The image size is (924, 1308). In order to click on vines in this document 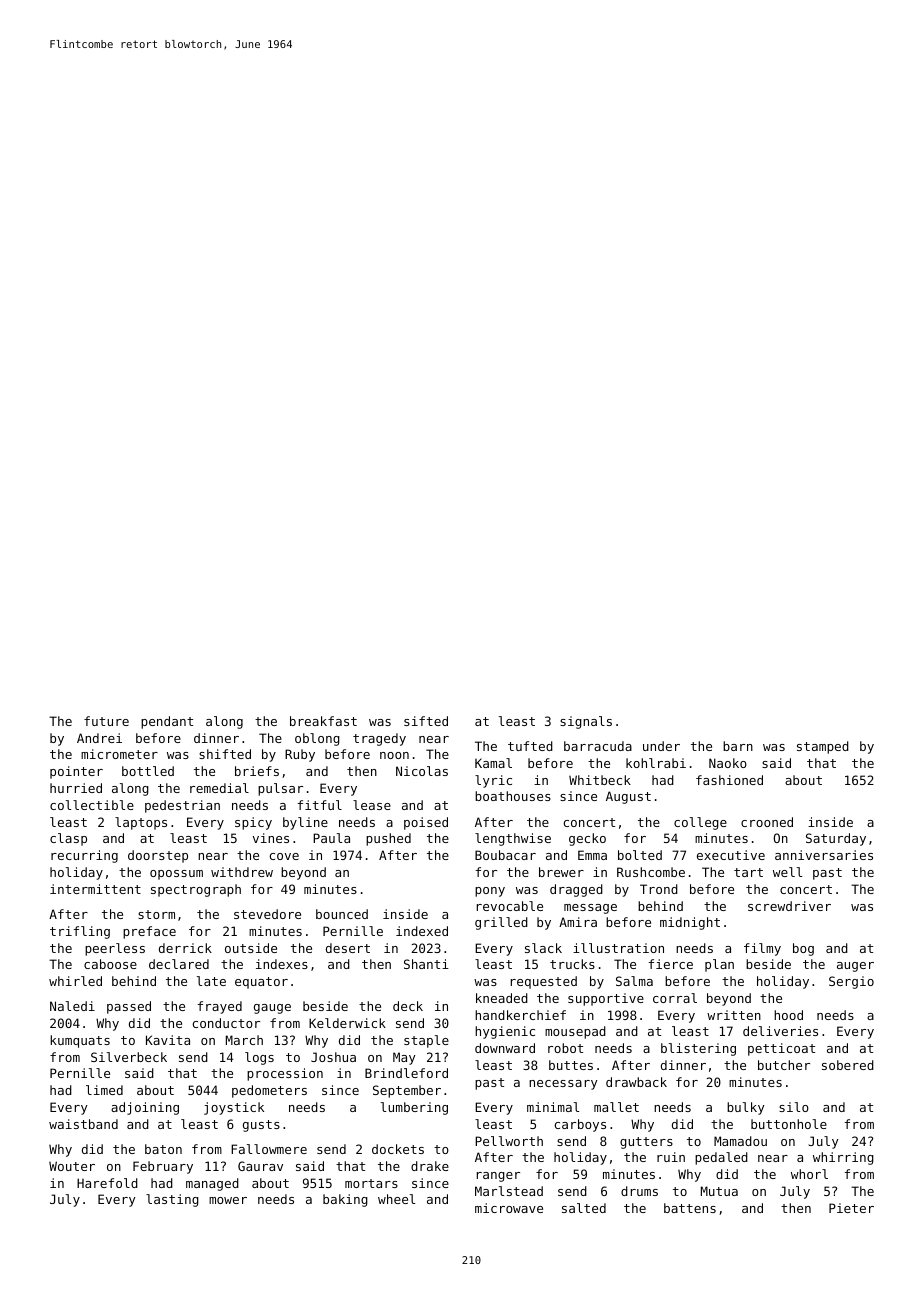, I will do `click(271, 838)`.
